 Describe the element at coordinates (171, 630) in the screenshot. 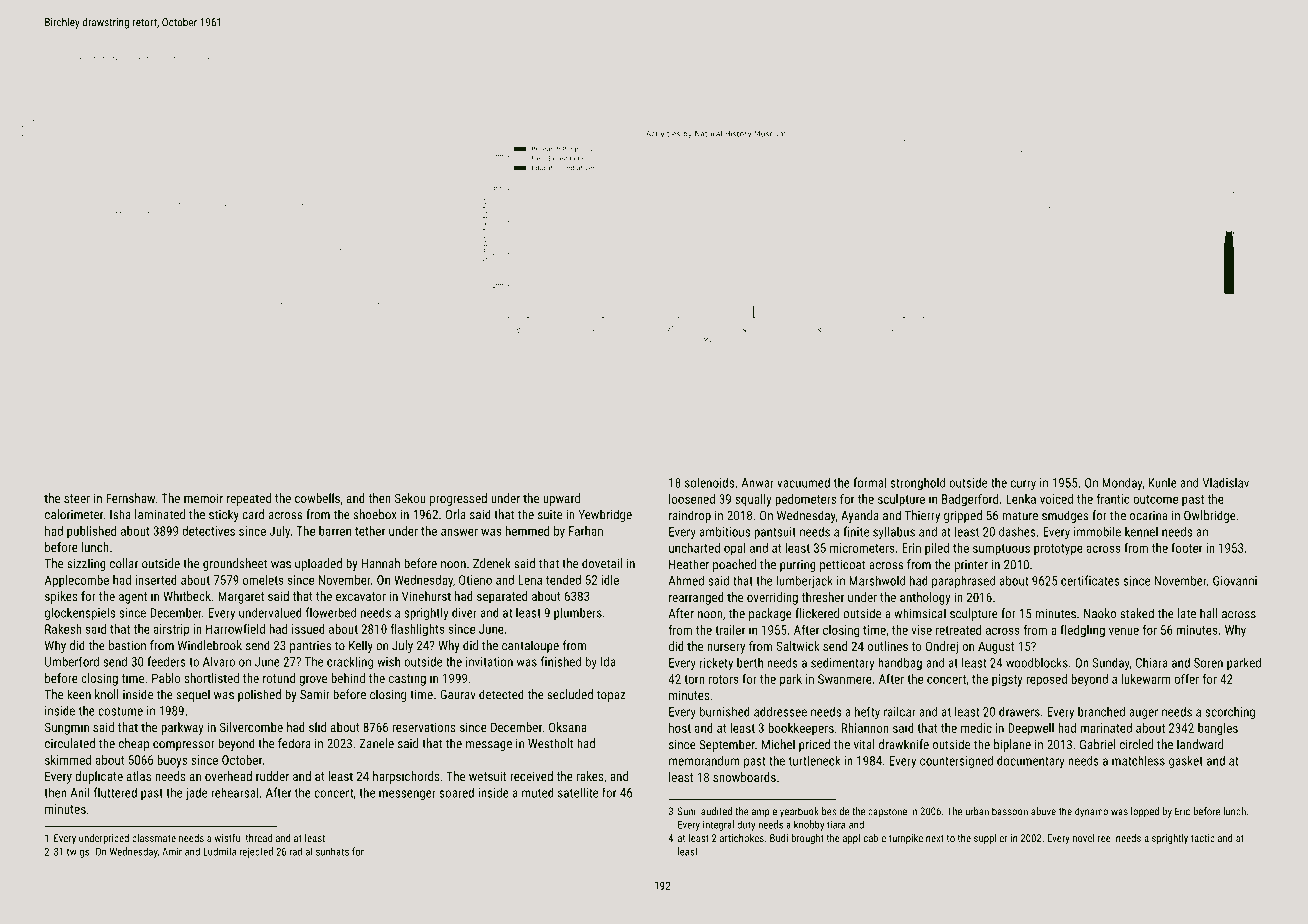

I see `airstrip` at that location.
